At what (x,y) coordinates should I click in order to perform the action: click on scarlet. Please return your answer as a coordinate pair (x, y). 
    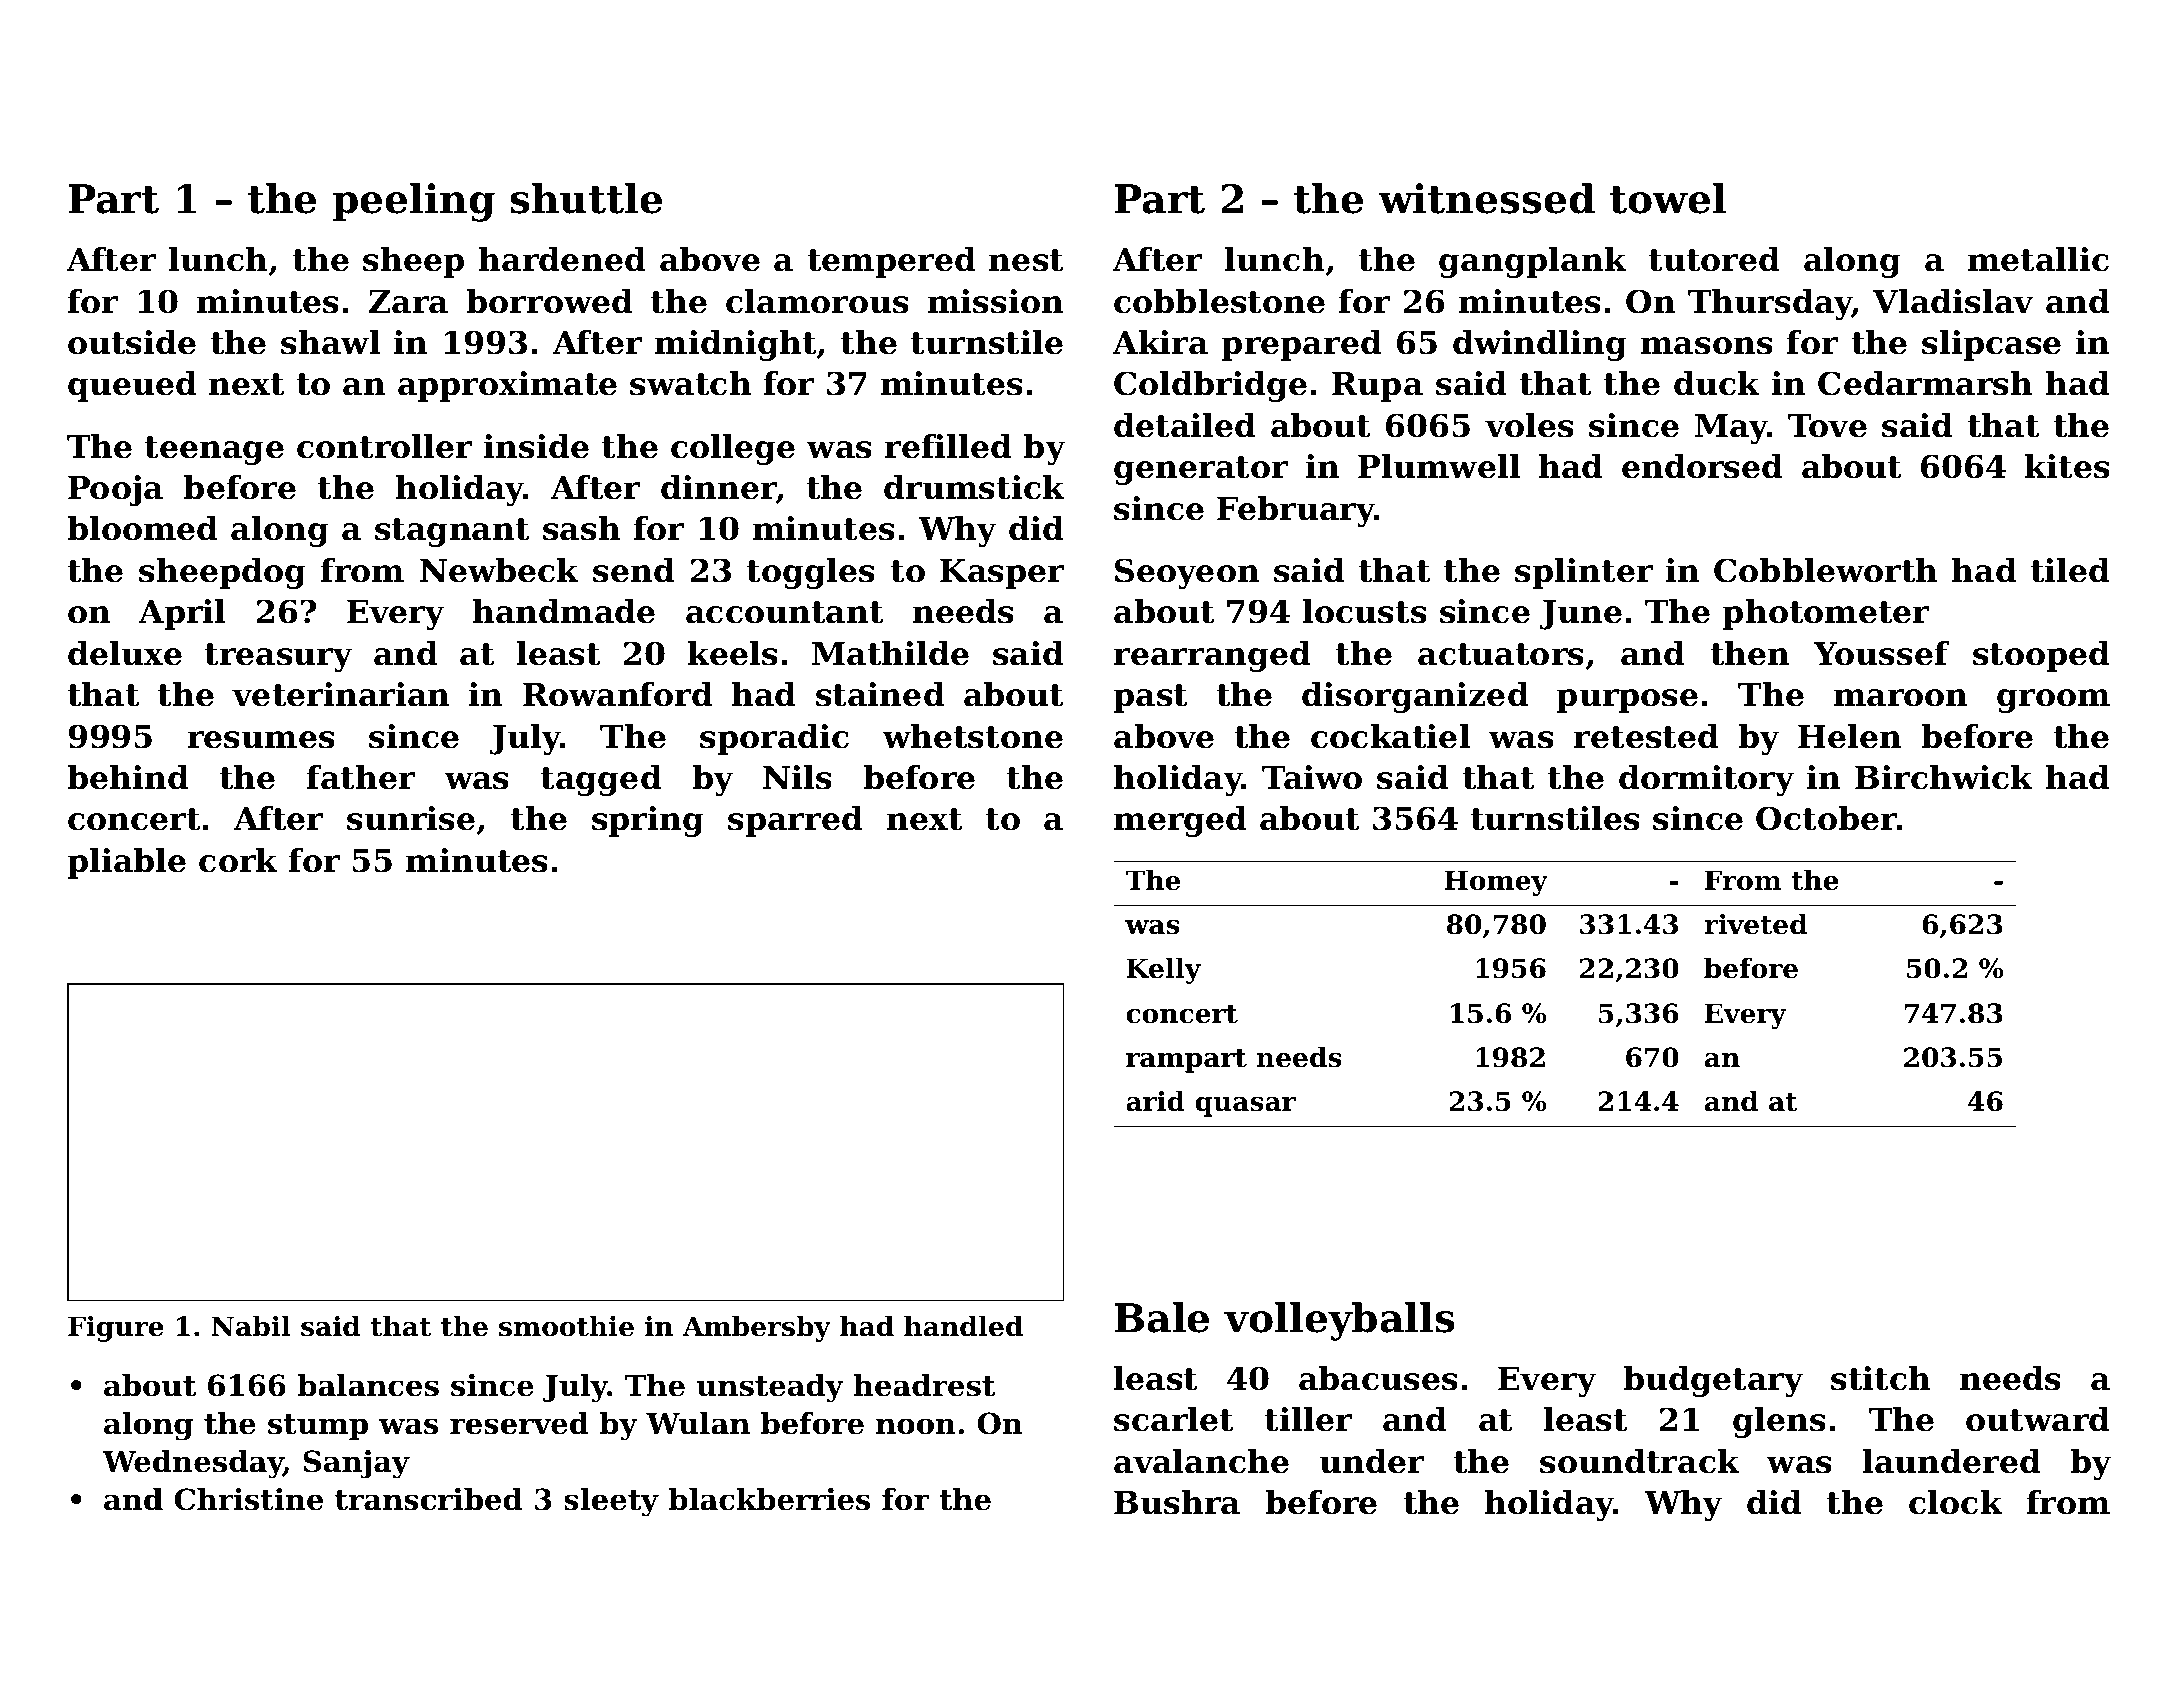
    Looking at the image, I should click on (1174, 1419).
